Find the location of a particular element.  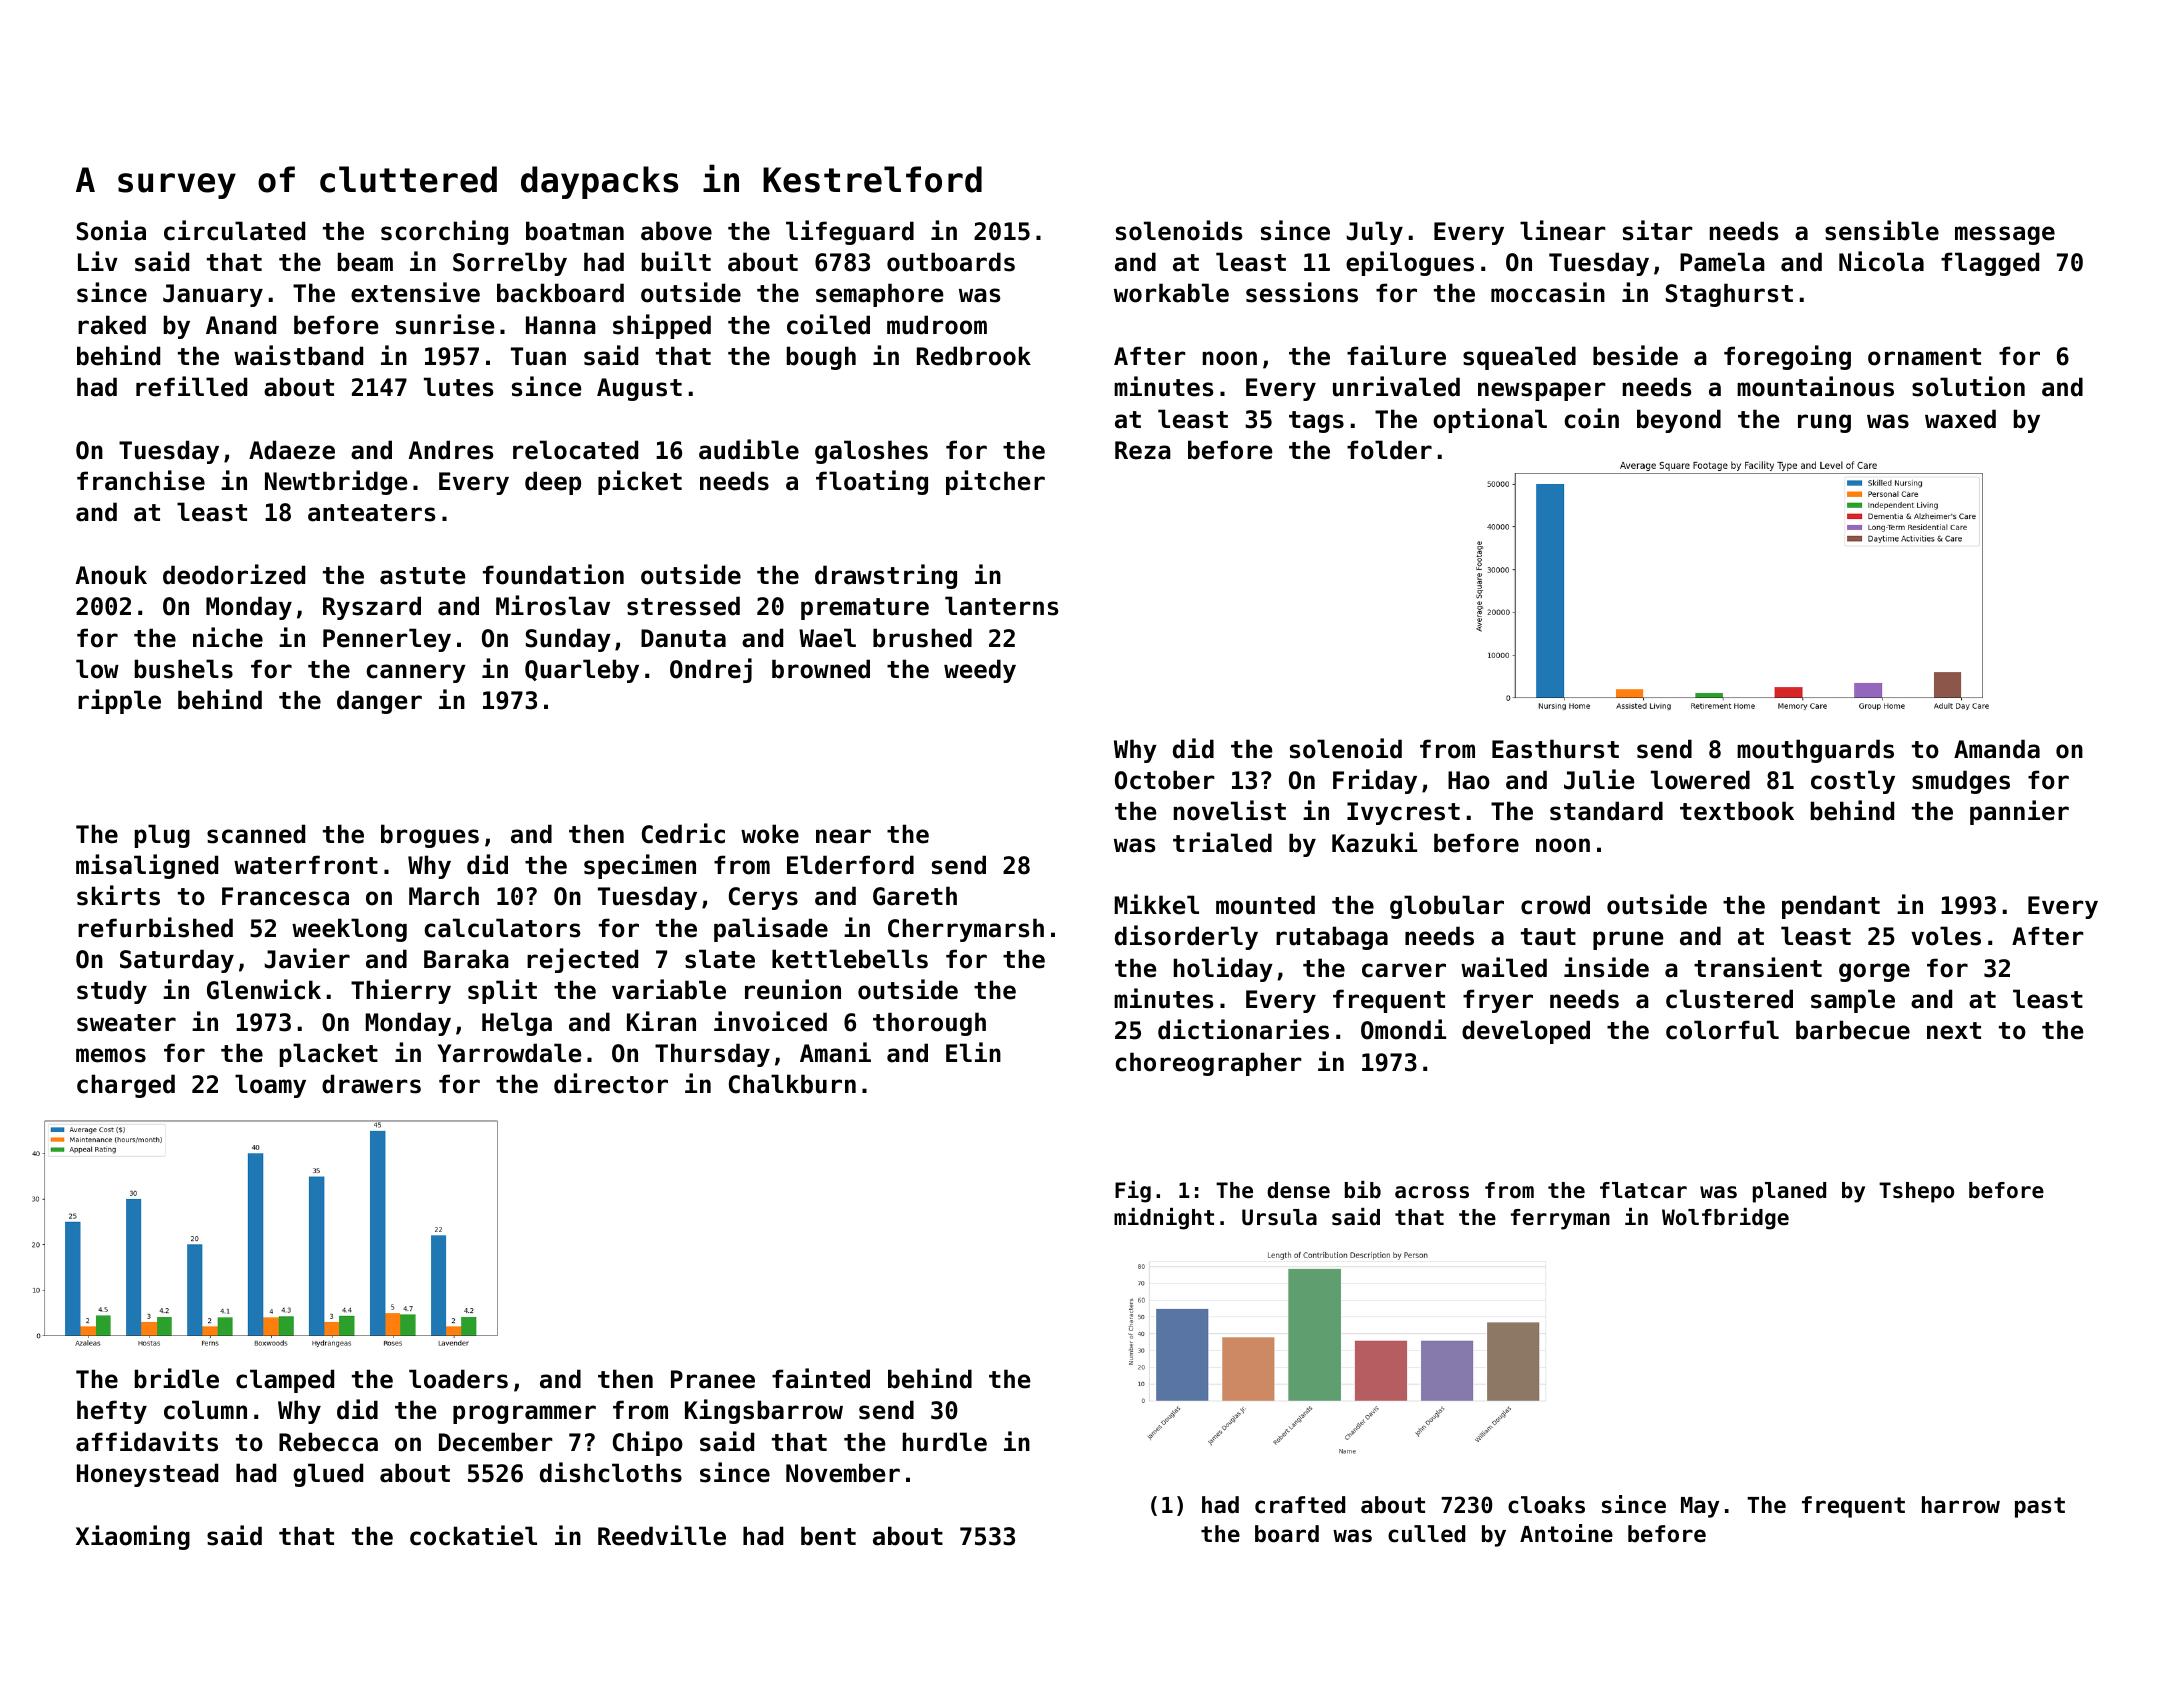

Anouk is located at coordinates (111, 575).
